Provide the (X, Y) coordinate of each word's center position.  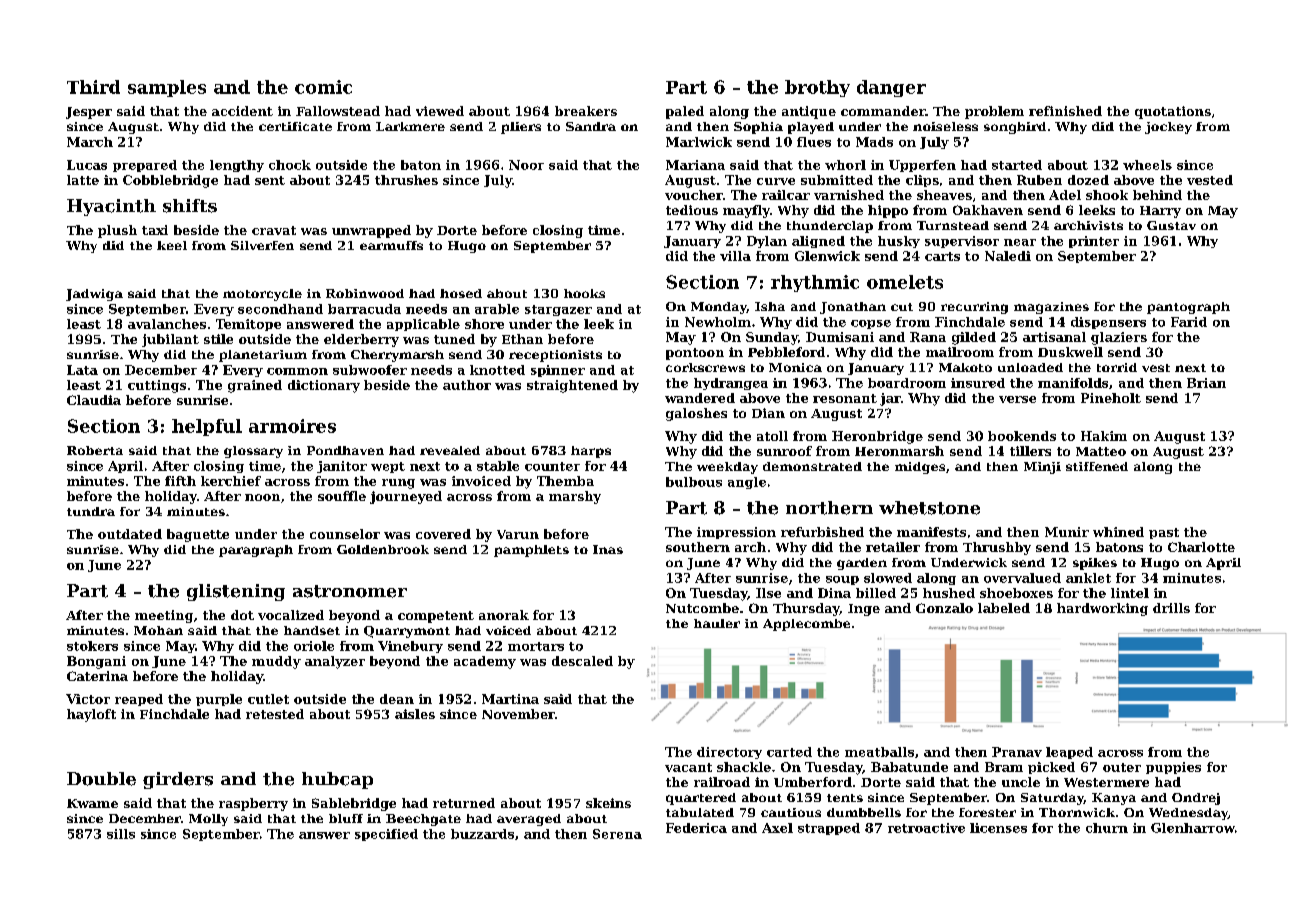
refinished (1065, 111)
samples (167, 88)
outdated (130, 534)
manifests (931, 532)
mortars (536, 646)
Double (101, 779)
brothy (817, 88)
